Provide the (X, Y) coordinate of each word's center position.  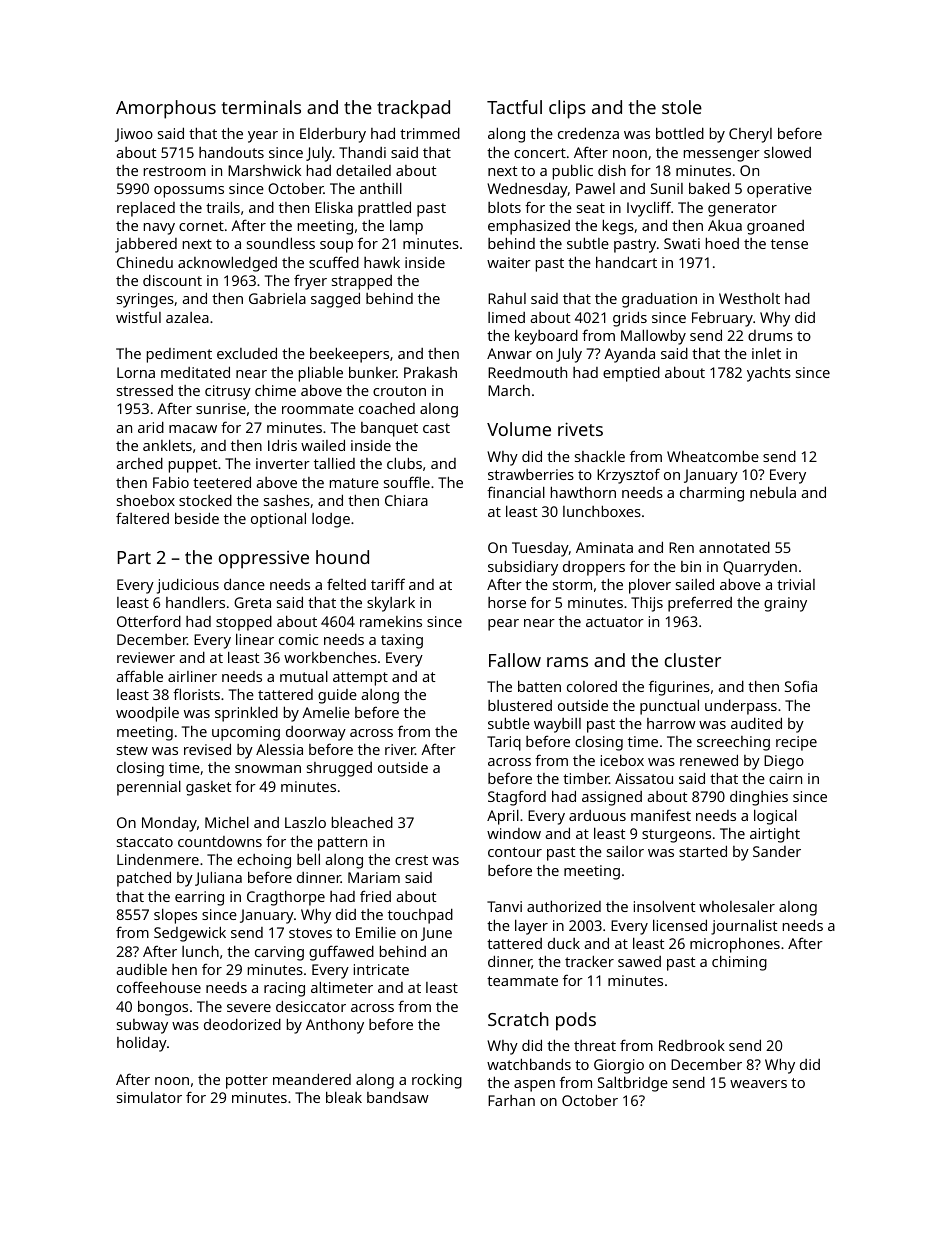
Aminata (604, 547)
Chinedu (145, 262)
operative (779, 190)
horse (507, 602)
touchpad (420, 916)
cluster (693, 660)
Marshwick (264, 170)
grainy (785, 604)
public (573, 172)
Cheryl (750, 135)
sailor (625, 851)
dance (244, 584)
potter (247, 1082)
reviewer (146, 657)
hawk (382, 262)
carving (279, 953)
